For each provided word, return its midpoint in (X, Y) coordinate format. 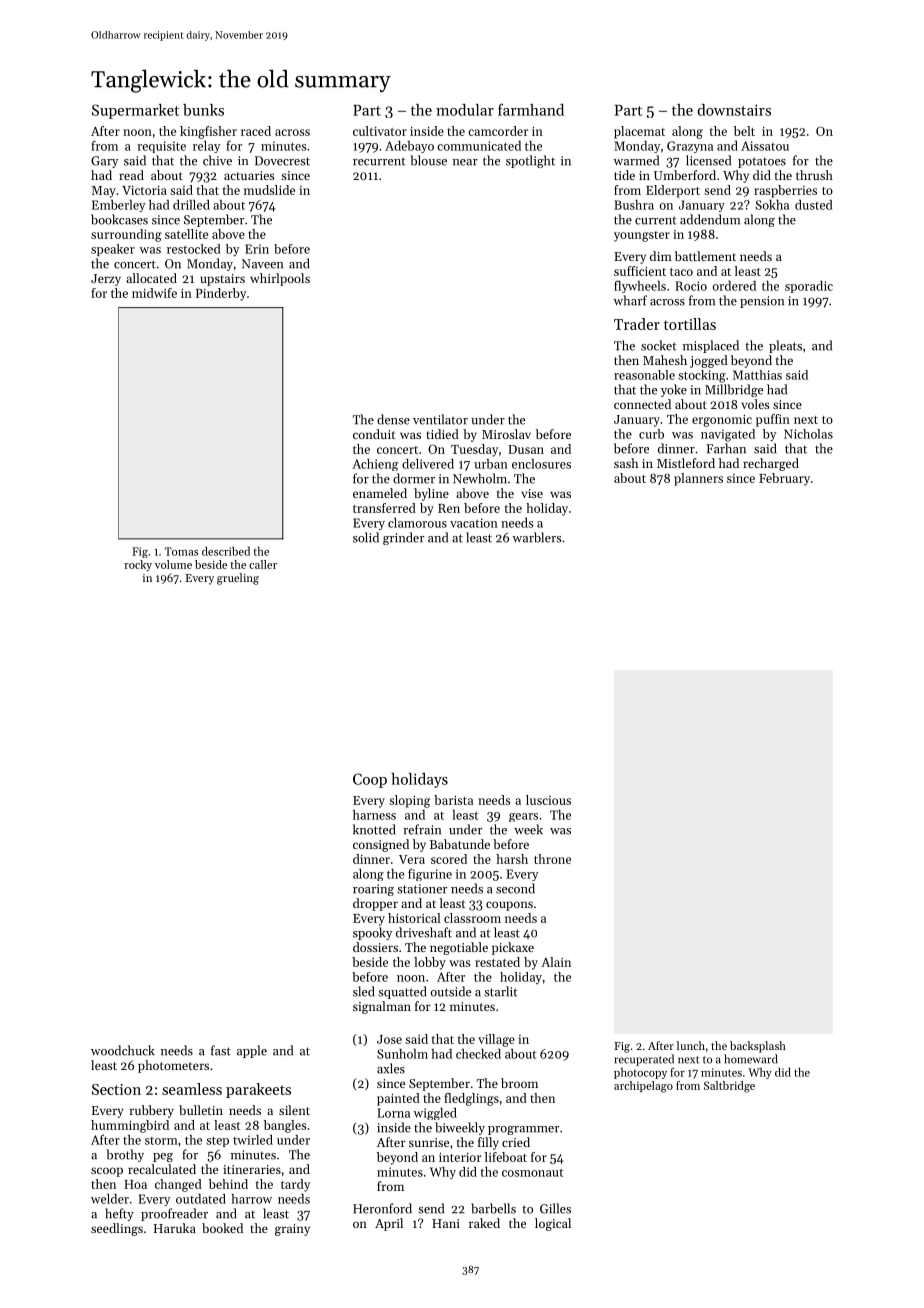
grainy (292, 1230)
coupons (509, 906)
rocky (138, 565)
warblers (537, 537)
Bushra (634, 205)
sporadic (809, 287)
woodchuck (123, 1050)
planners (698, 479)
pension (762, 302)
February (784, 479)
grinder (403, 538)
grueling (238, 579)
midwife (154, 293)
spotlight (530, 161)
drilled (191, 205)
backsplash (758, 1047)
